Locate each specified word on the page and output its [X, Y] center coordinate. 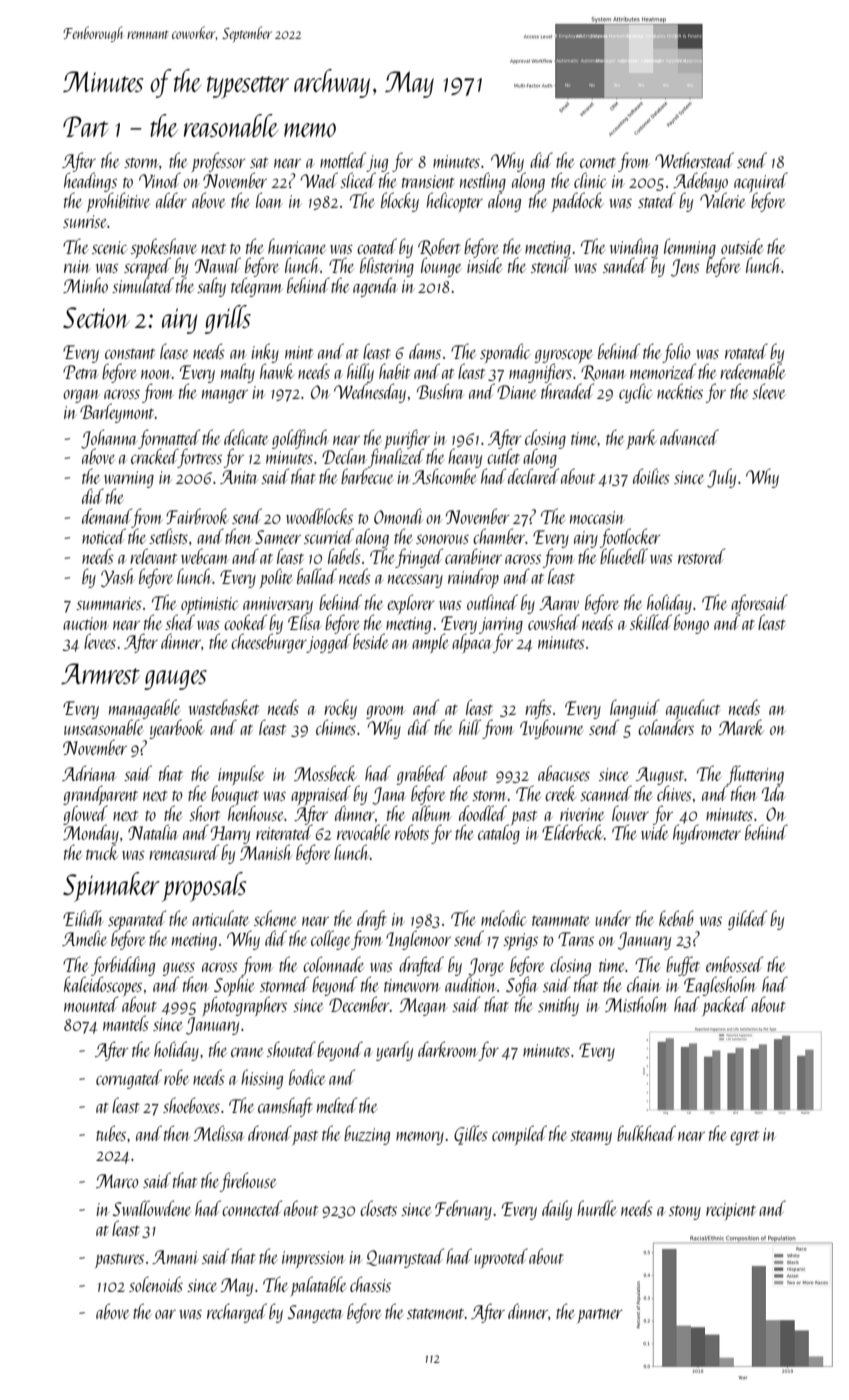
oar [165, 1314]
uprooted [501, 1258]
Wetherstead [694, 160]
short [204, 813]
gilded [747, 920]
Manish [266, 852]
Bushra [440, 391]
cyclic [636, 393]
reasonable [231, 125]
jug [377, 163]
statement [436, 1313]
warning [129, 479]
